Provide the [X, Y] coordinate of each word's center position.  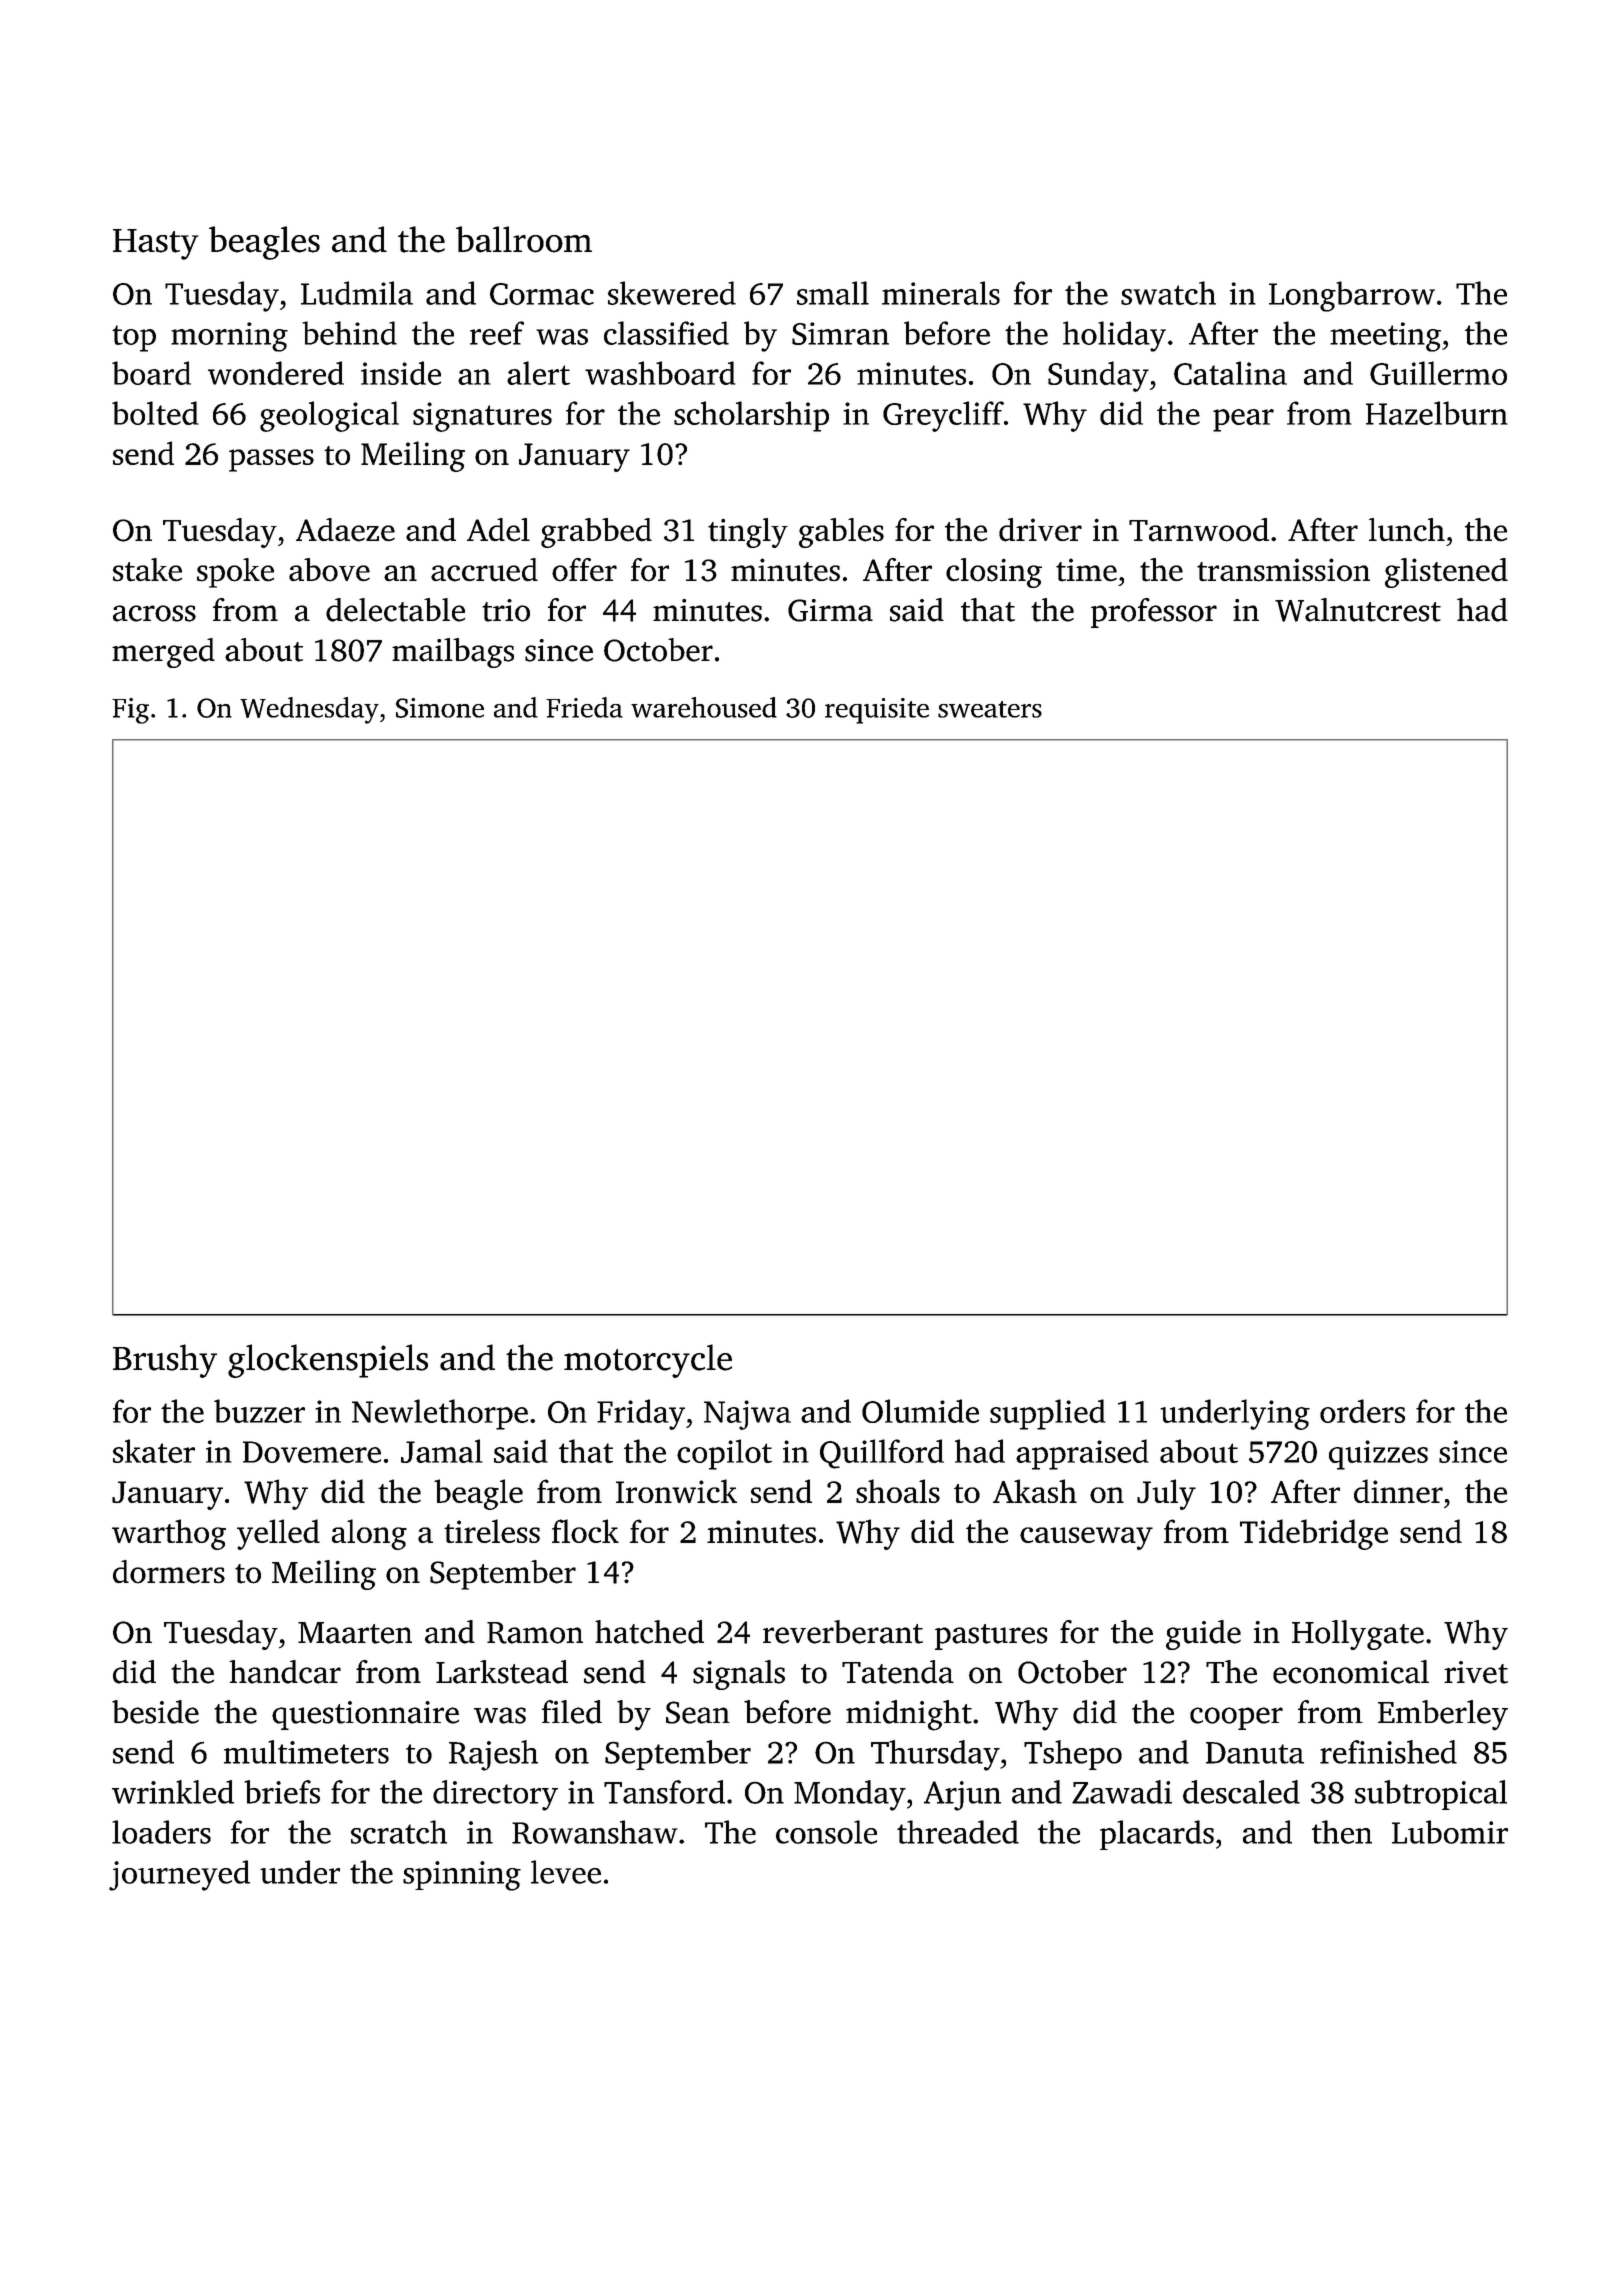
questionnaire [365, 1715]
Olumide [920, 1411]
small [833, 293]
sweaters [990, 709]
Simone [440, 708]
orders [1362, 1411]
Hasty [156, 244]
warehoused [704, 707]
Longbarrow [1352, 296]
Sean [698, 1712]
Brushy [165, 1361]
